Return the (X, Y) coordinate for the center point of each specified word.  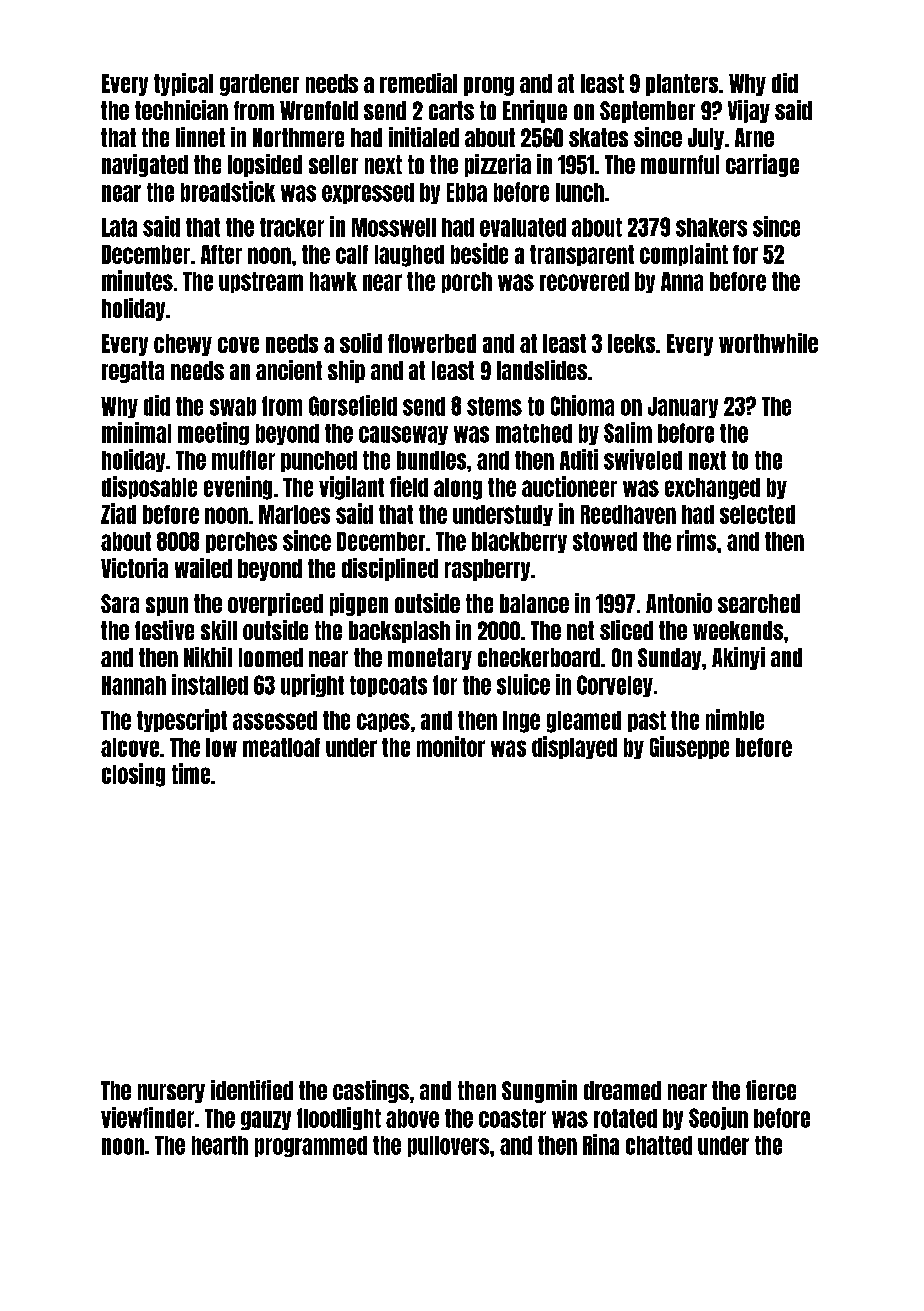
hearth (220, 1145)
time (191, 773)
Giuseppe (689, 747)
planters (682, 85)
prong (489, 86)
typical (183, 84)
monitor (451, 746)
